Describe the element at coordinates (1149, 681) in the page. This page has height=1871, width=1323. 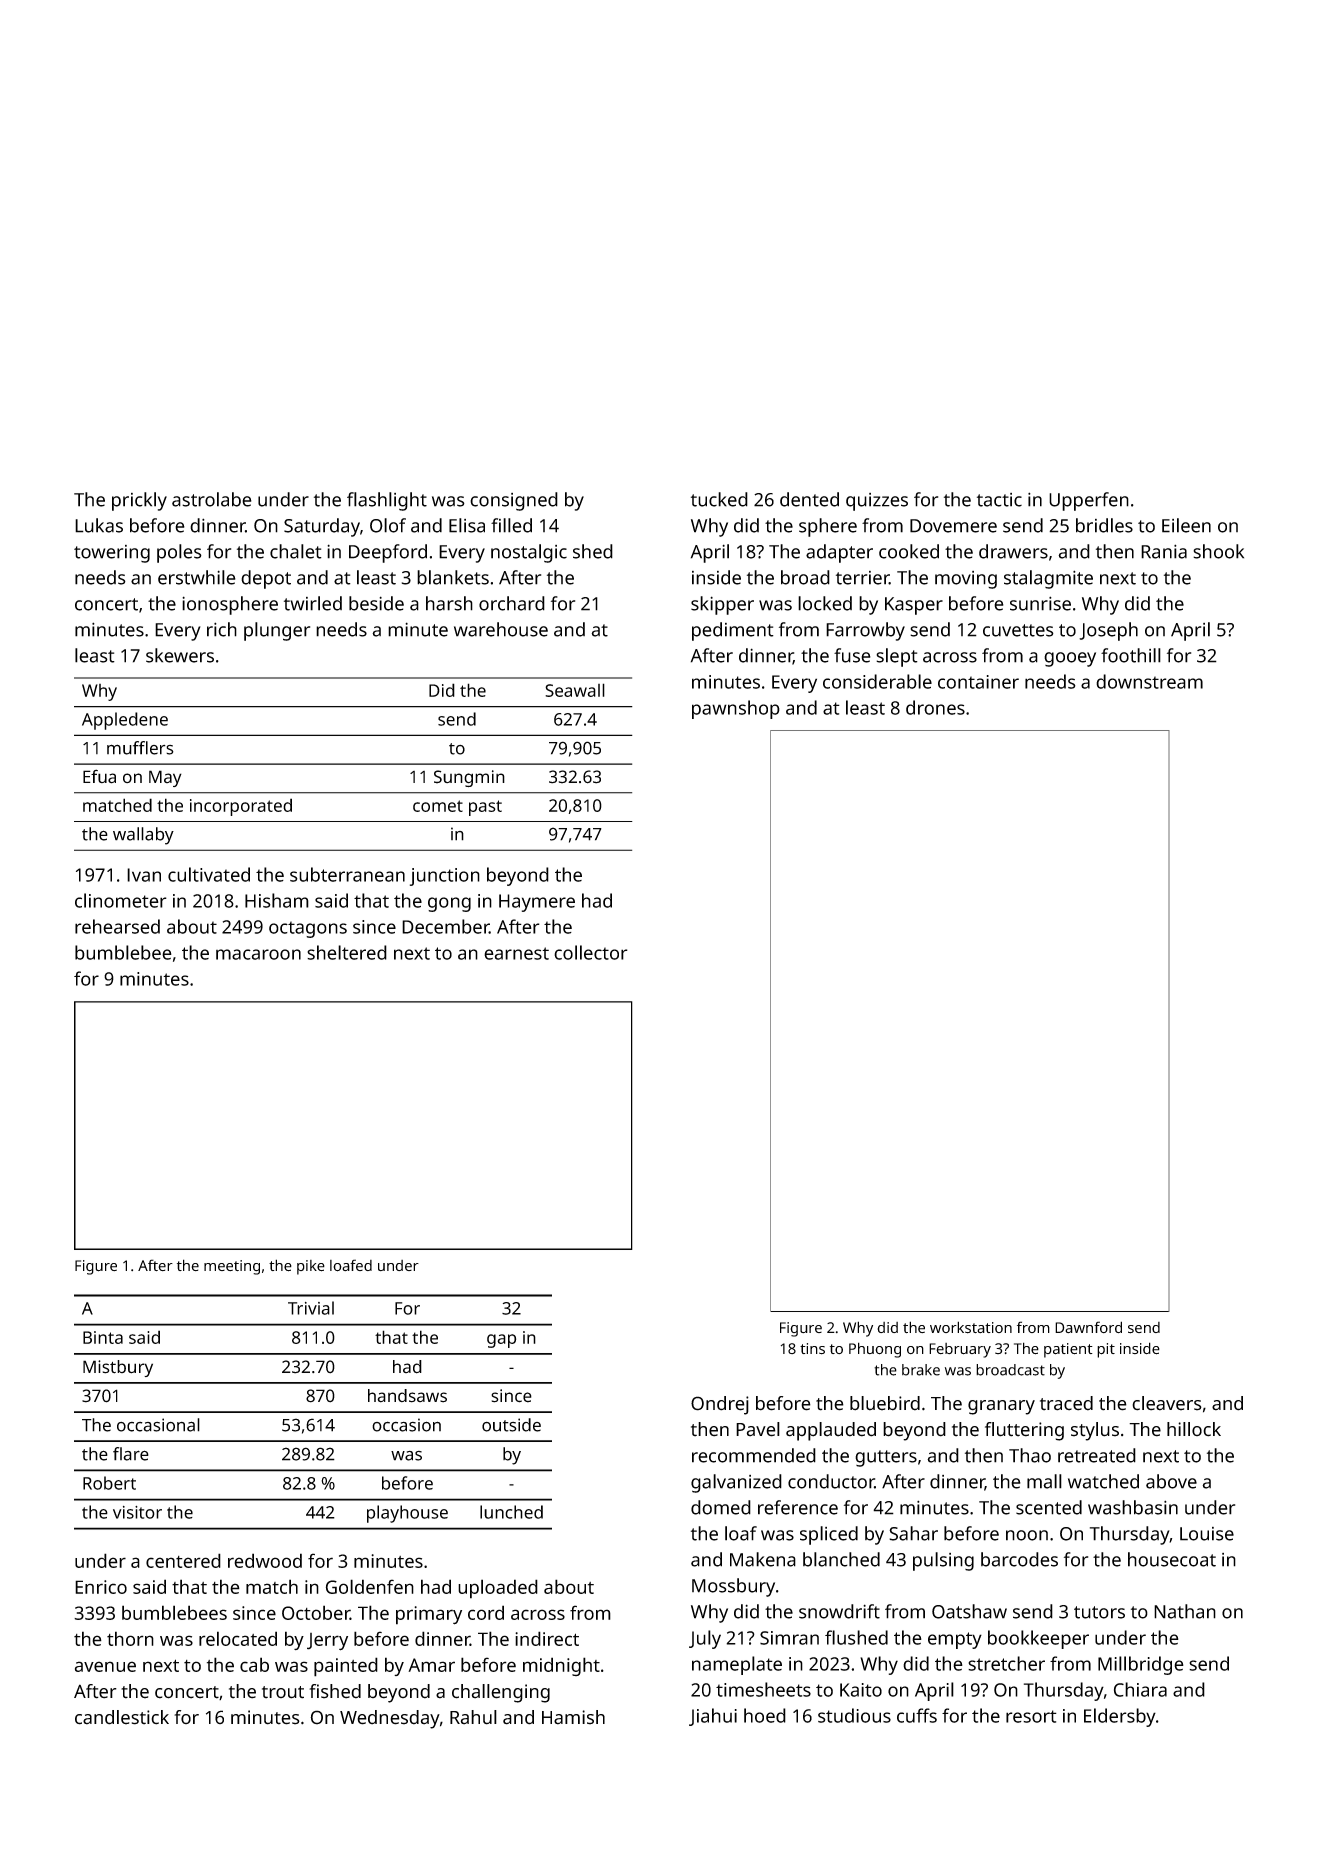
I see `downstream` at that location.
